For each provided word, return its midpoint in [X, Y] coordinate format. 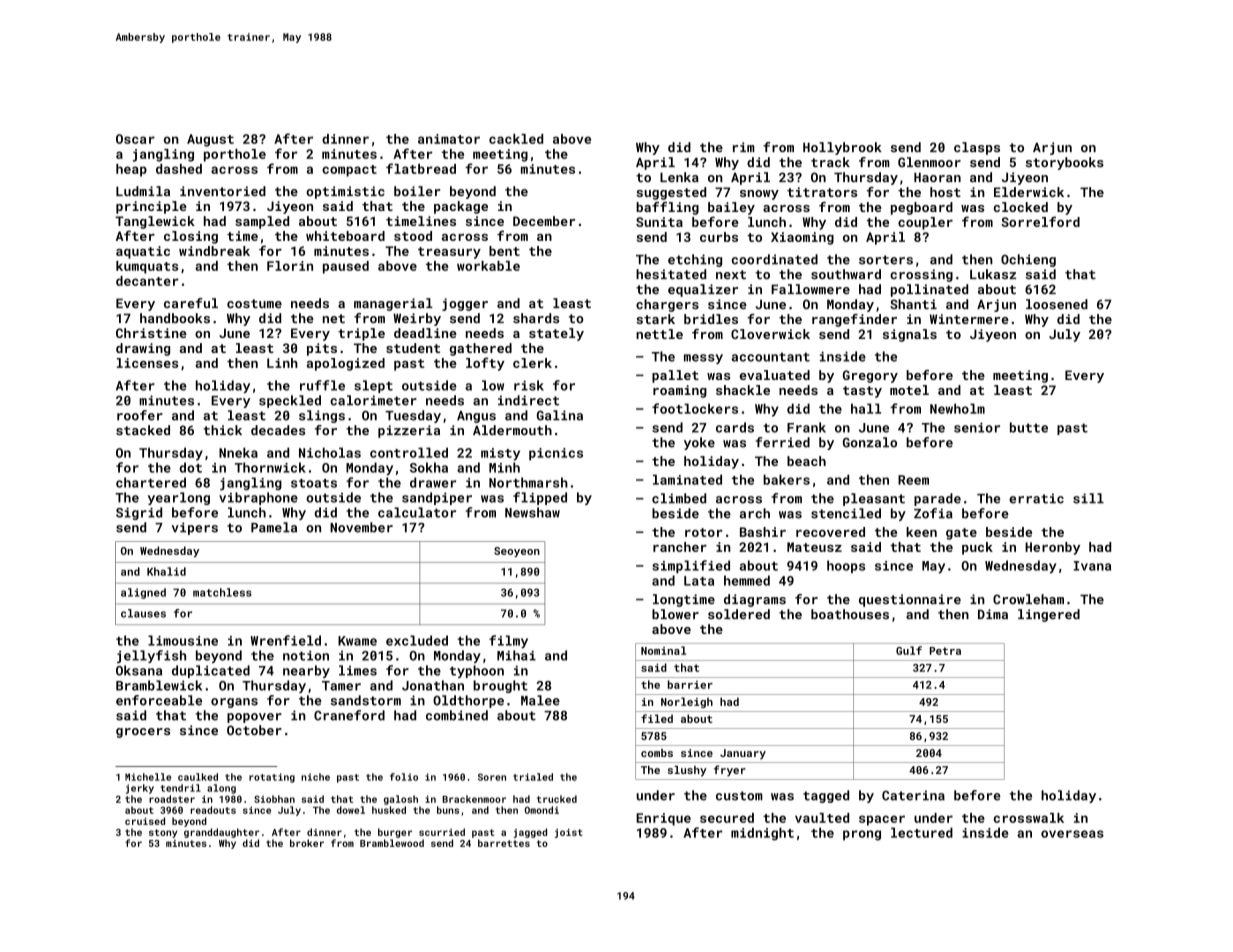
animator [449, 139]
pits [322, 349]
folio [404, 777]
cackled [516, 139]
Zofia [933, 513]
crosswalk [1029, 818]
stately [556, 334]
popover [254, 718]
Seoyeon [517, 552]
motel [909, 390]
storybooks [1065, 163]
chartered [151, 482]
